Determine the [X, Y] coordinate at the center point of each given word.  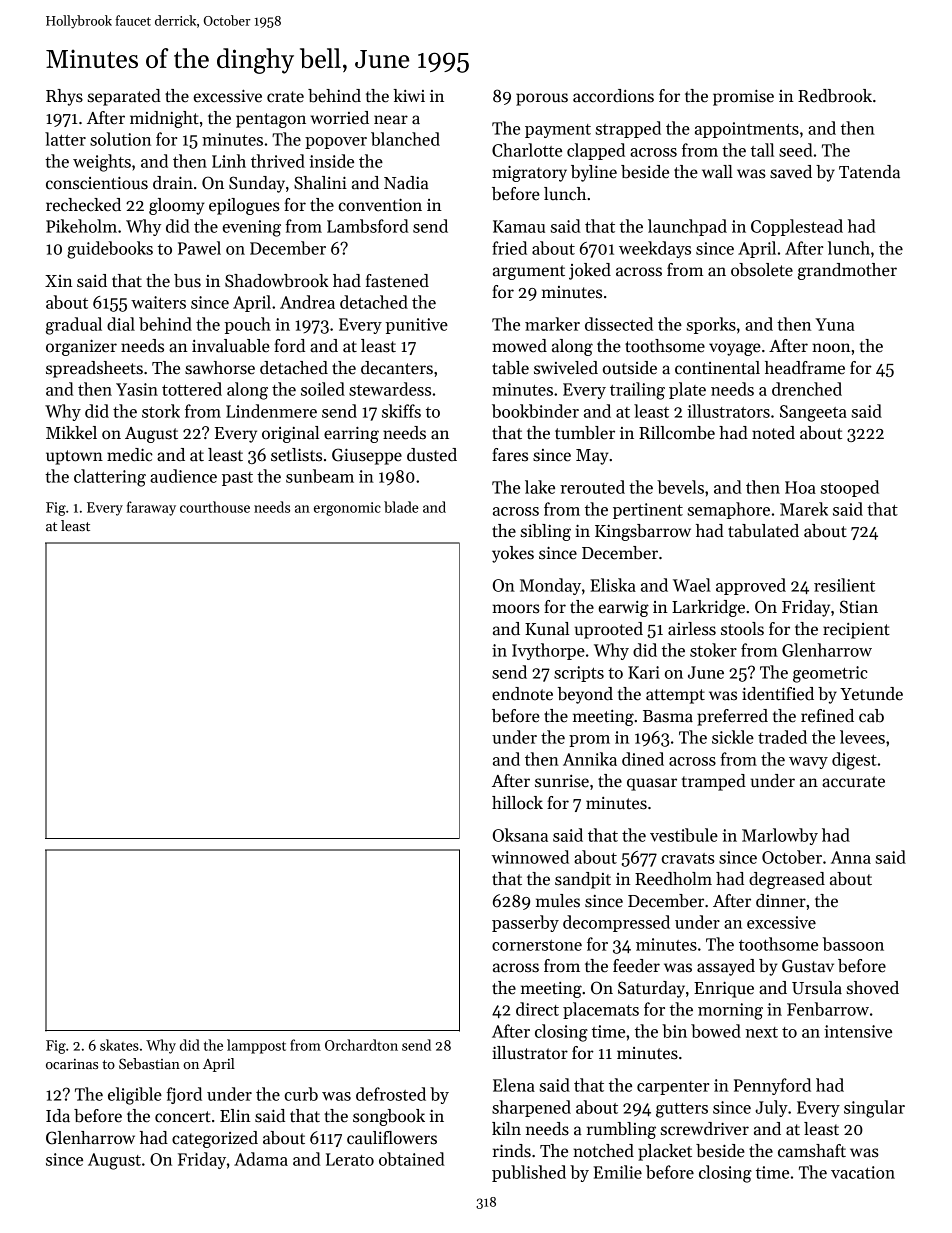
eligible [135, 1096]
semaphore [728, 510]
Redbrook [835, 96]
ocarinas [72, 1064]
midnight [164, 119]
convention [380, 205]
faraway [151, 508]
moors [516, 609]
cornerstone [537, 945]
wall [717, 172]
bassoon [853, 944]
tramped [714, 782]
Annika [590, 759]
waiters [158, 302]
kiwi [409, 95]
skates [119, 1045]
